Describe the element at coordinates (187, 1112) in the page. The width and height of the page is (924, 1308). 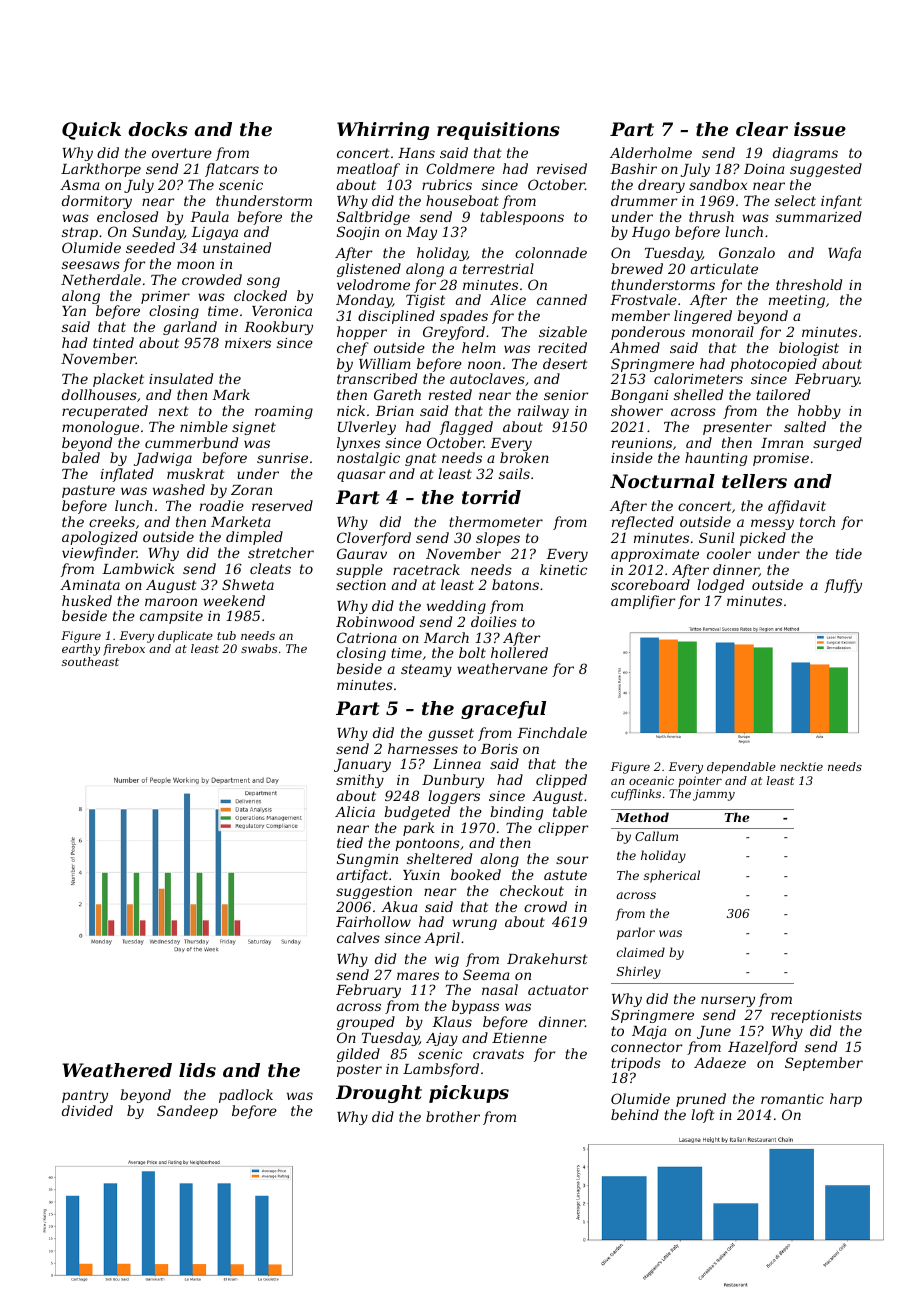
I see `Sandeep` at that location.
